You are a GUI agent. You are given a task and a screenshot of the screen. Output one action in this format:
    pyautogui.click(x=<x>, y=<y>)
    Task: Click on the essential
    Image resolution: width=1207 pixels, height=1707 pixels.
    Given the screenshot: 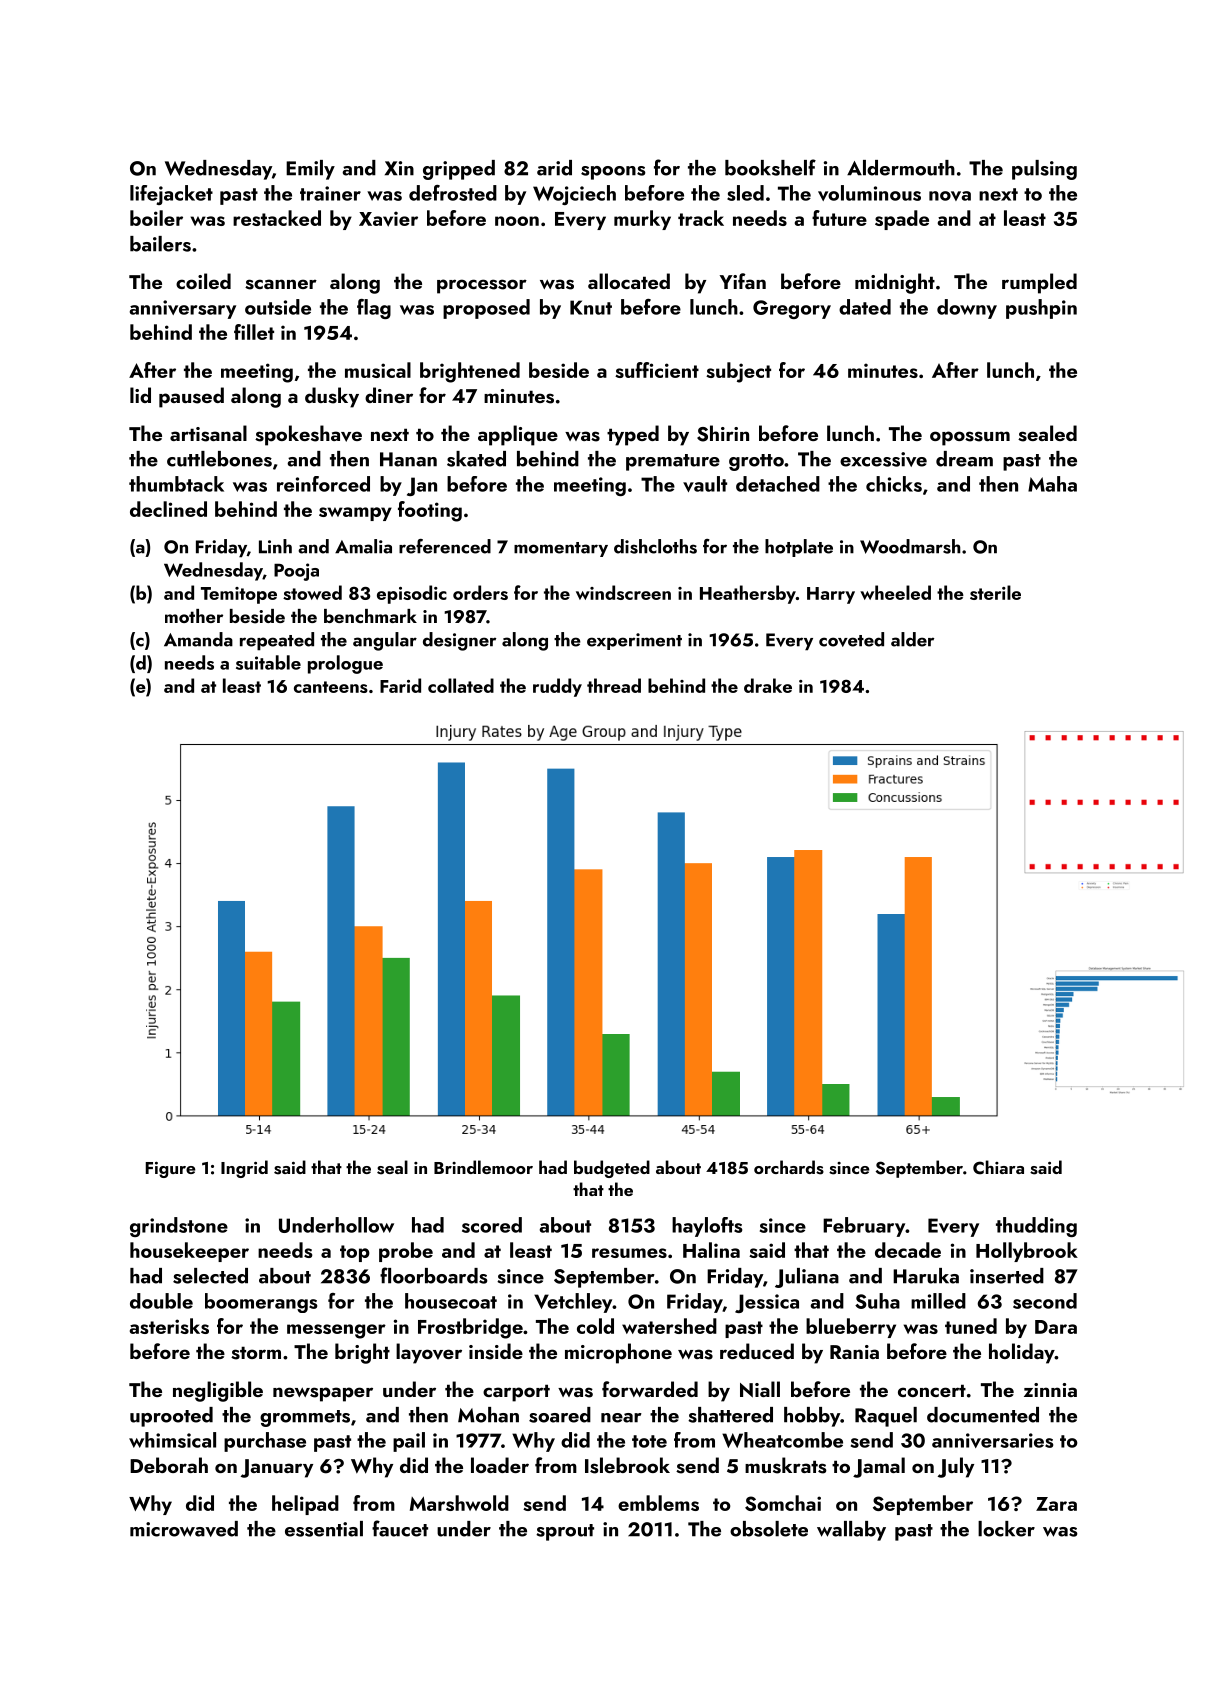 What is the action you would take?
    pyautogui.click(x=324, y=1529)
